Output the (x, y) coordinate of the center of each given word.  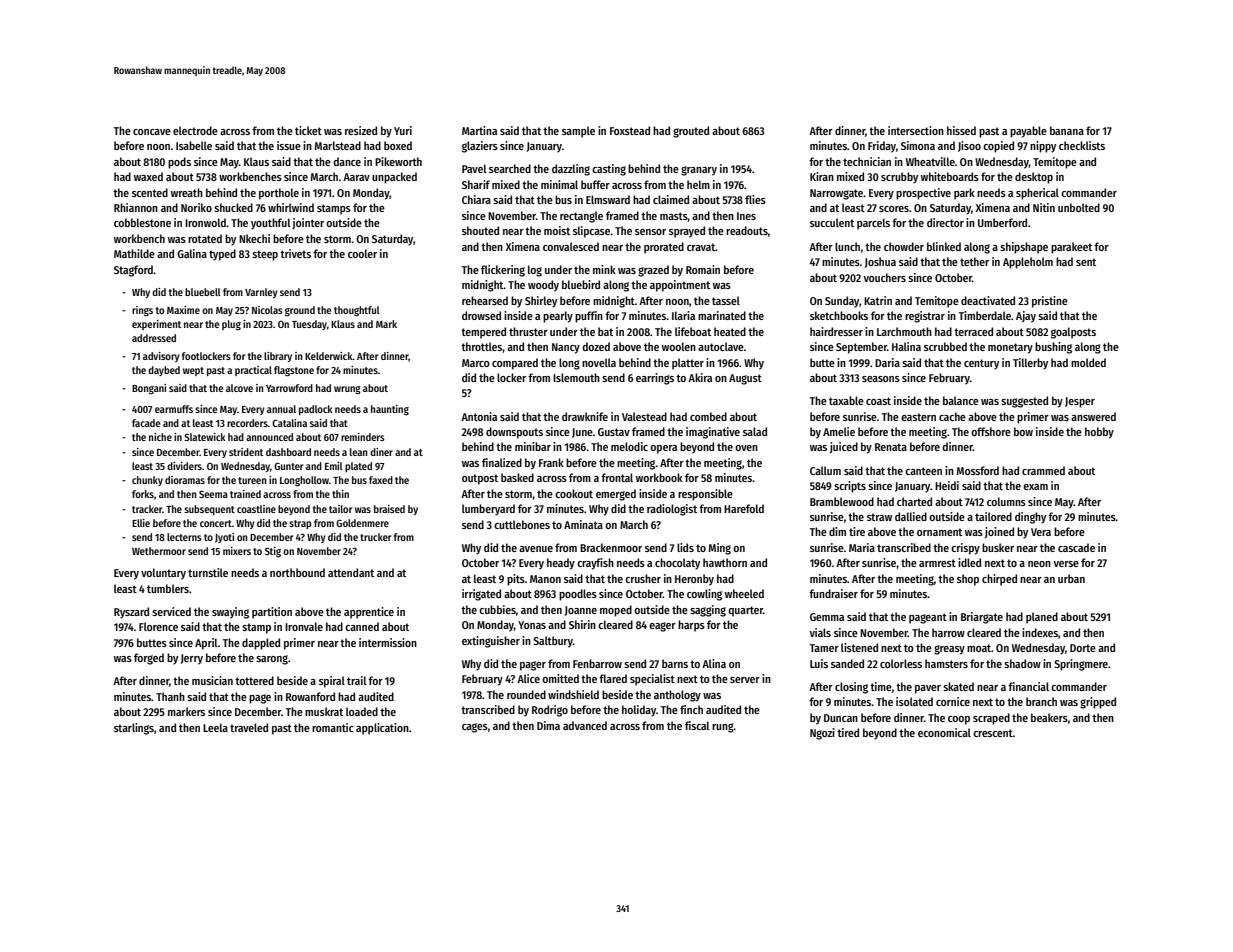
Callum (825, 470)
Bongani (149, 389)
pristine (1050, 302)
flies (755, 199)
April (206, 644)
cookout (574, 493)
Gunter (288, 466)
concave (152, 132)
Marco (476, 363)
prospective (923, 194)
